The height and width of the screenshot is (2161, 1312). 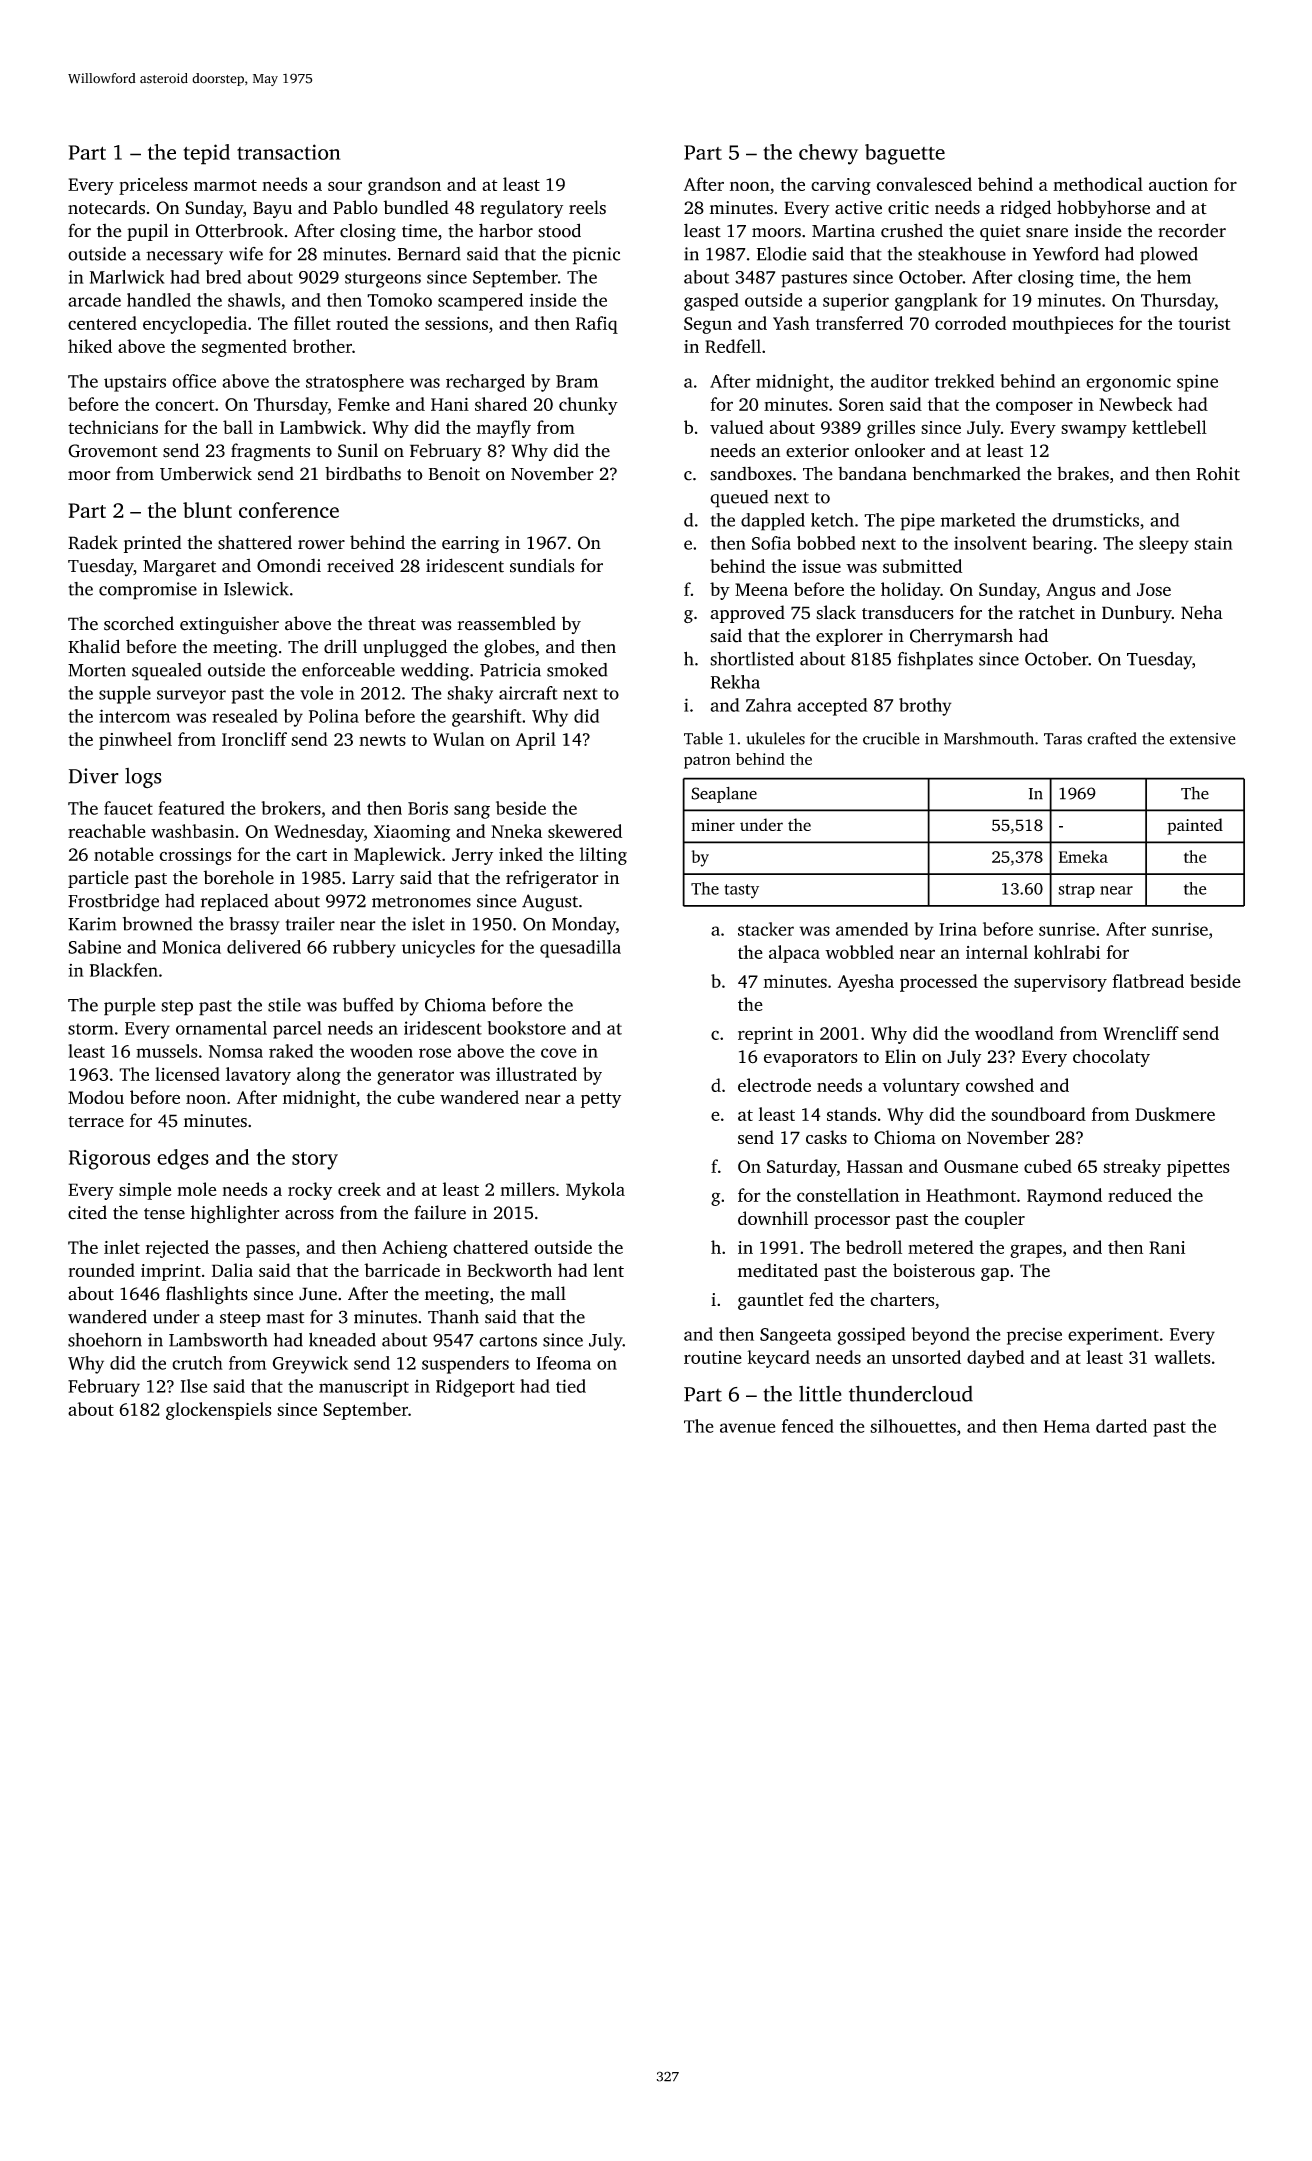 What do you see at coordinates (866, 983) in the screenshot?
I see `Ayesha` at bounding box center [866, 983].
